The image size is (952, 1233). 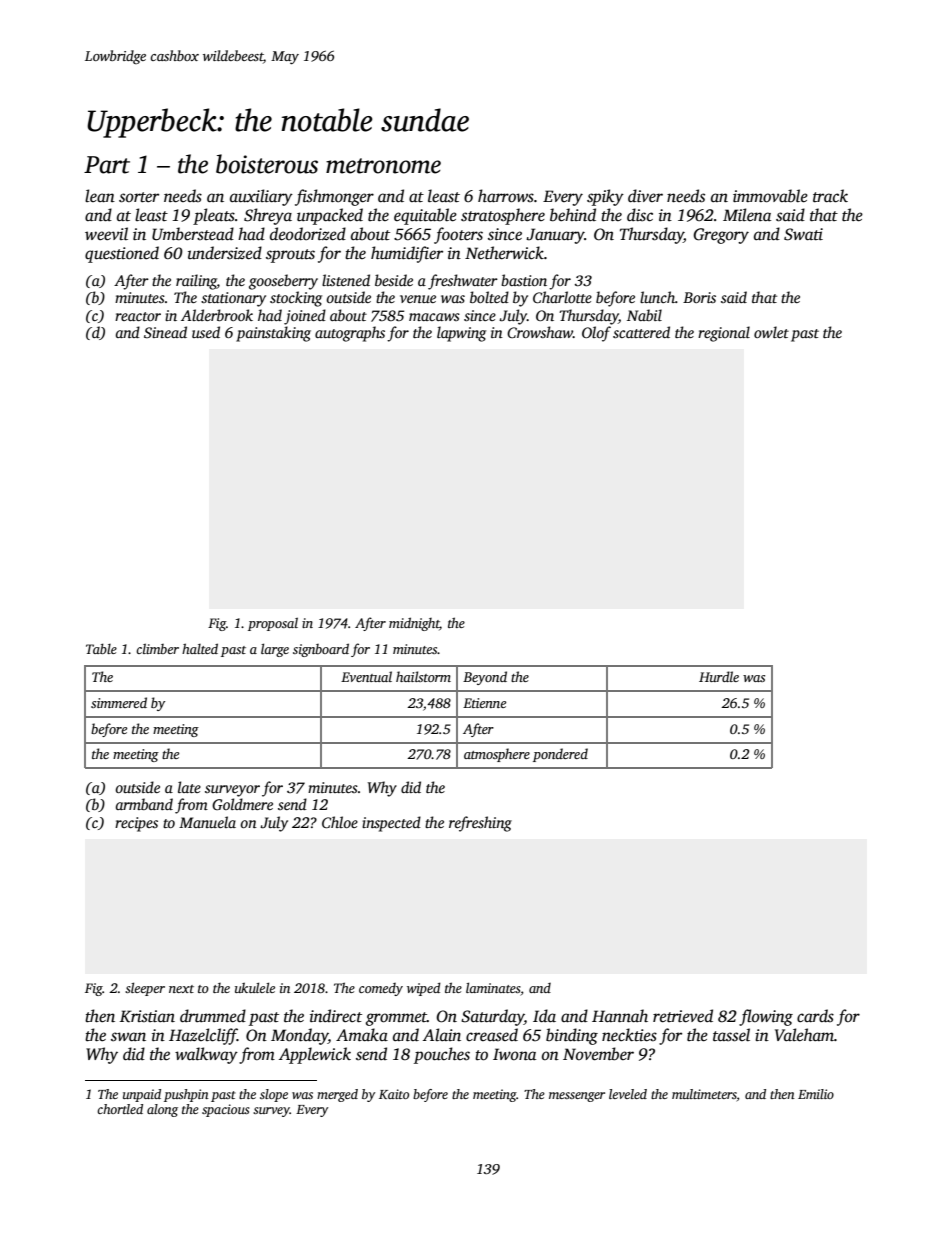 I want to click on Hurdle, so click(x=719, y=676).
